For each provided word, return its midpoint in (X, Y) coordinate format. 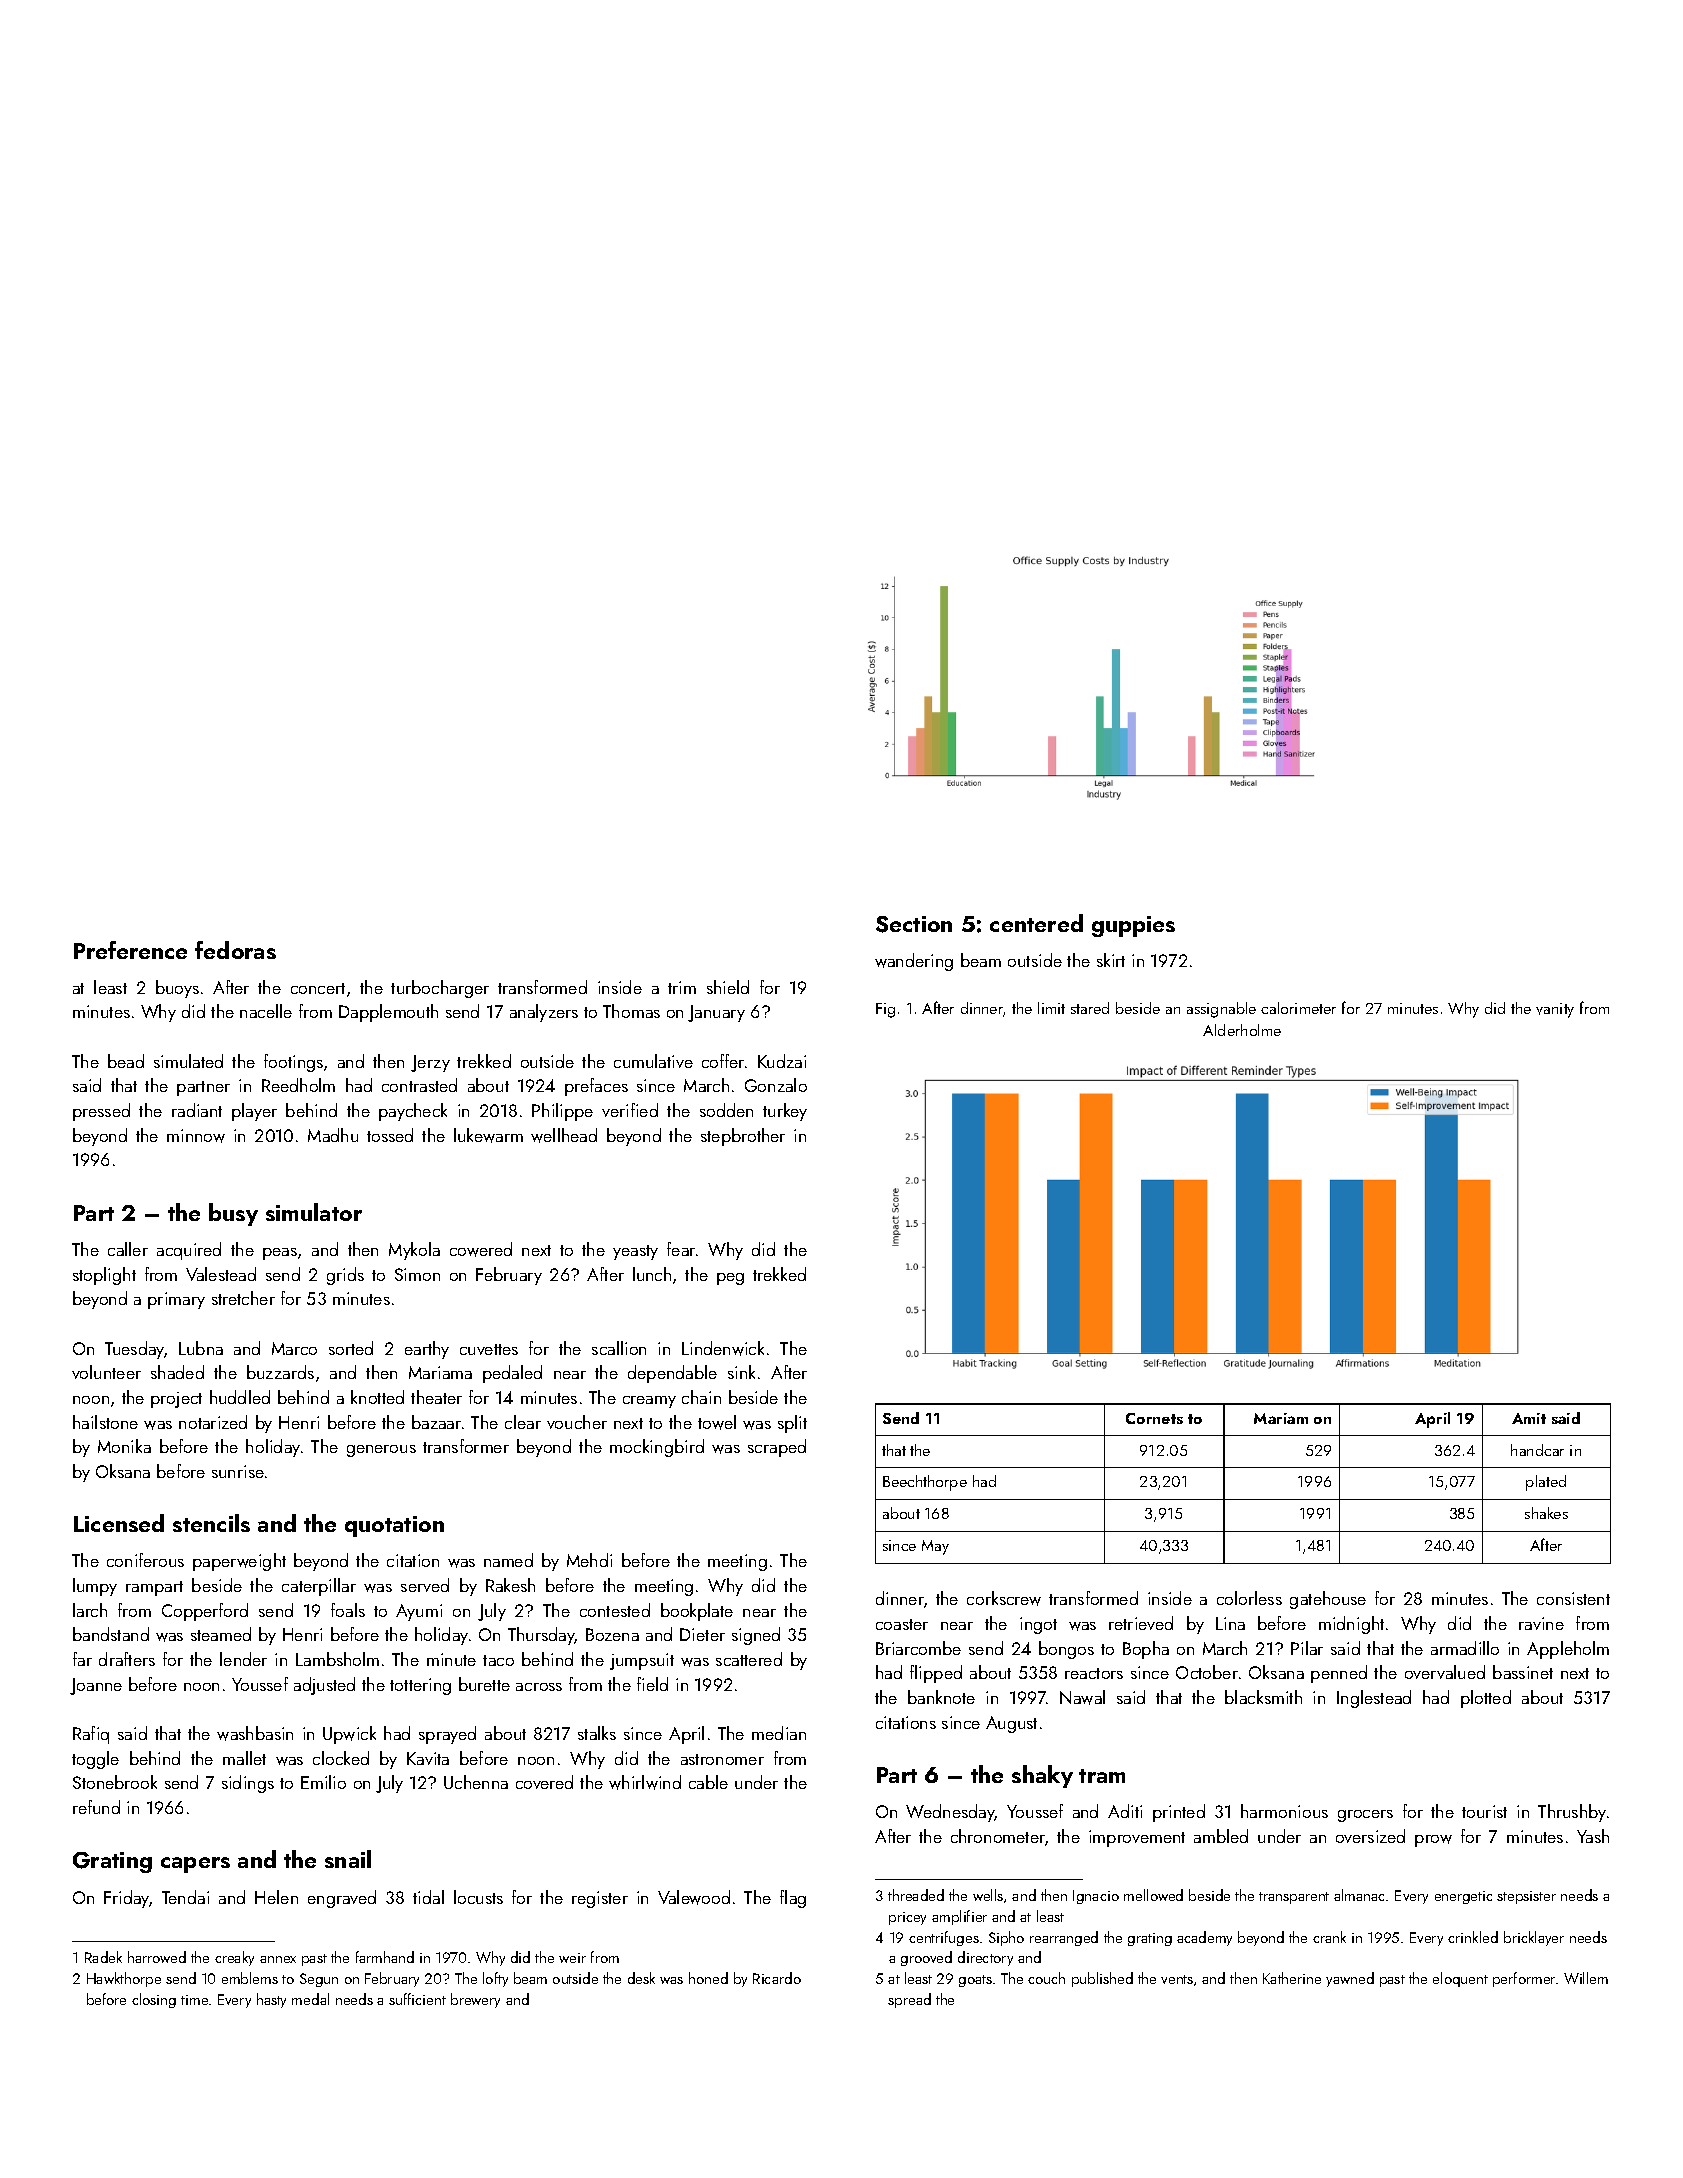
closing (154, 2000)
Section (914, 924)
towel (717, 1422)
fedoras (235, 950)
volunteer (106, 1372)
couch (1046, 1978)
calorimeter (1298, 1008)
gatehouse (1328, 1600)
